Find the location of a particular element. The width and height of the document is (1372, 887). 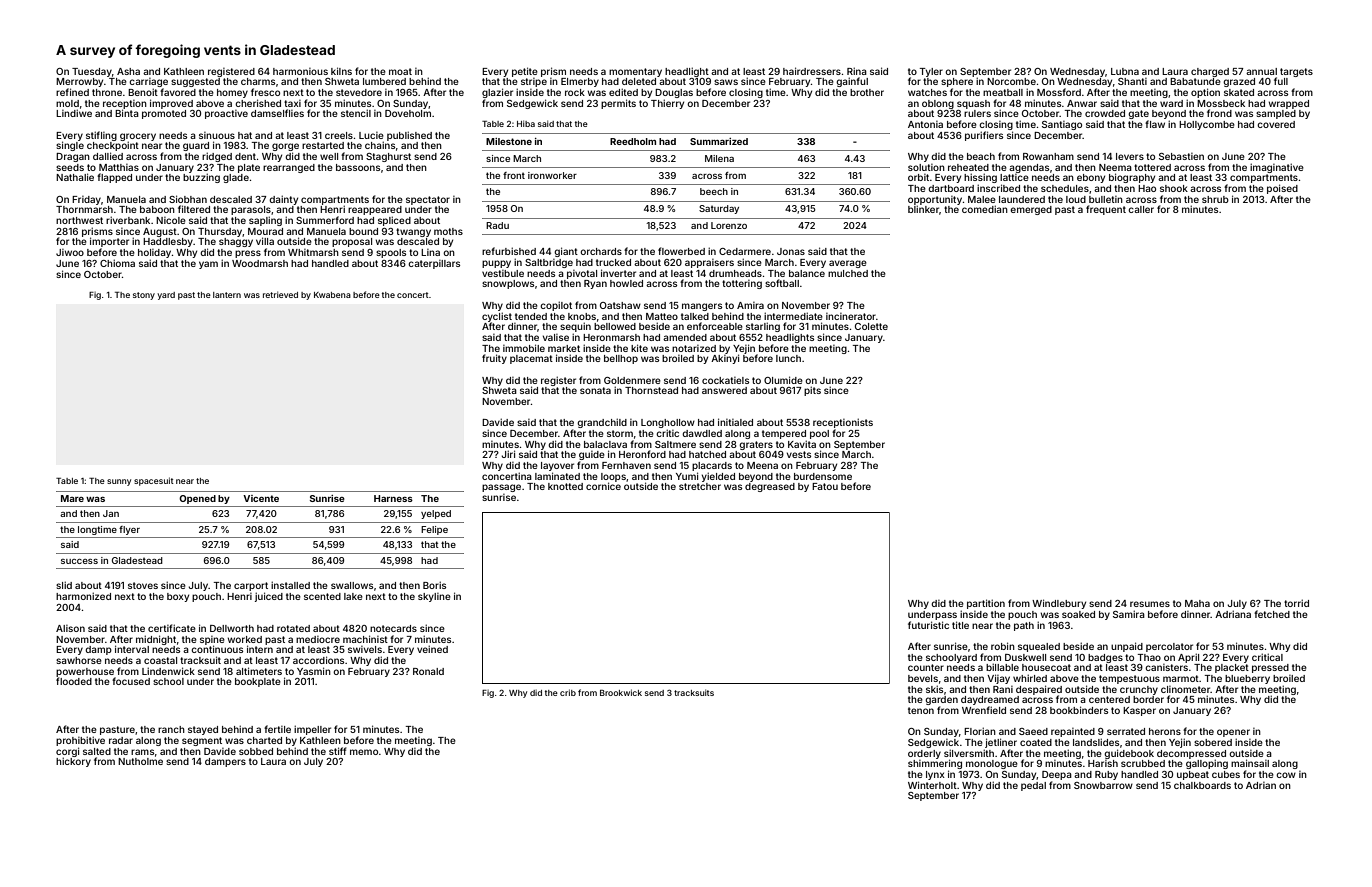

shaggy is located at coordinates (236, 242).
